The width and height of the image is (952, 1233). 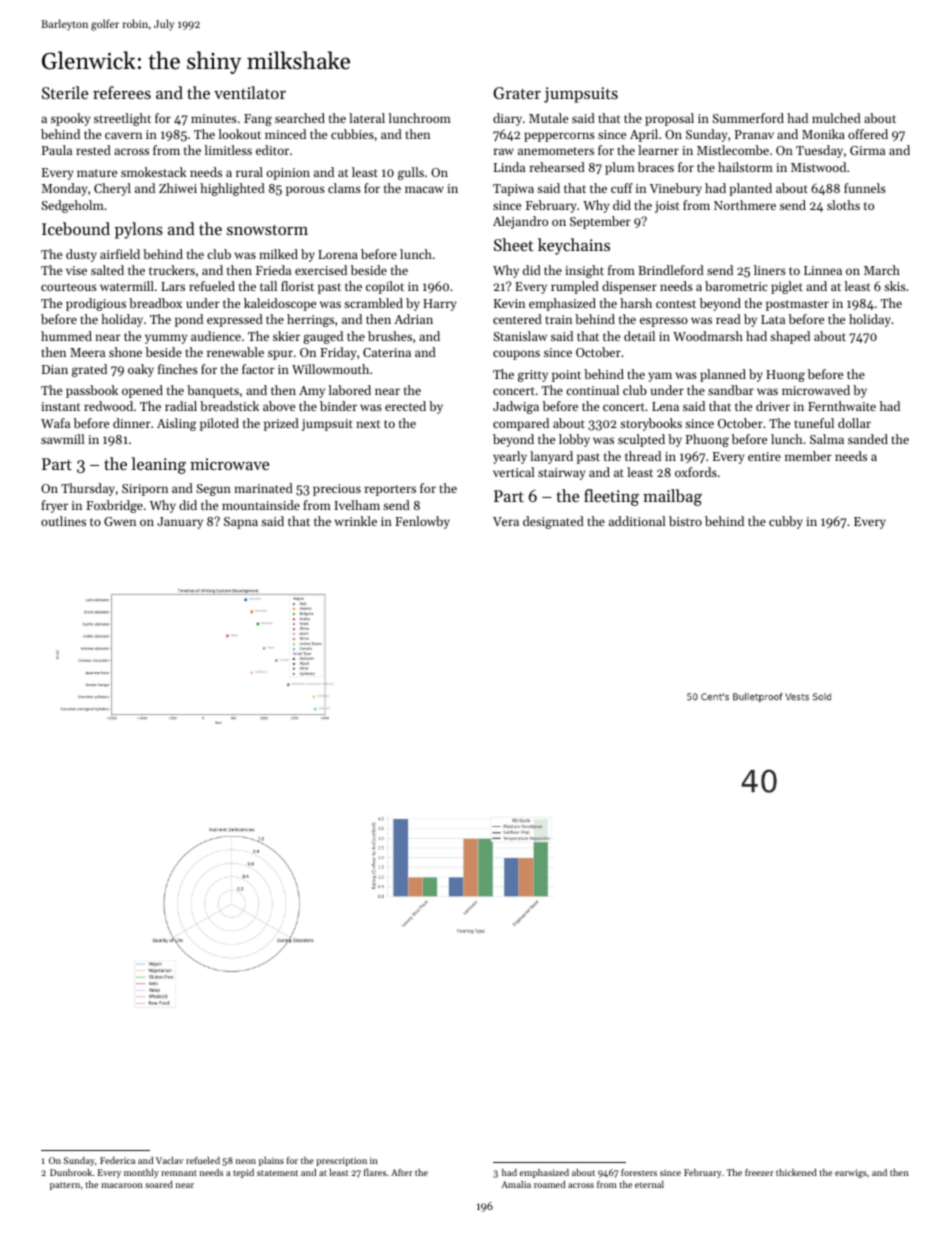 I want to click on skis, so click(x=895, y=286).
